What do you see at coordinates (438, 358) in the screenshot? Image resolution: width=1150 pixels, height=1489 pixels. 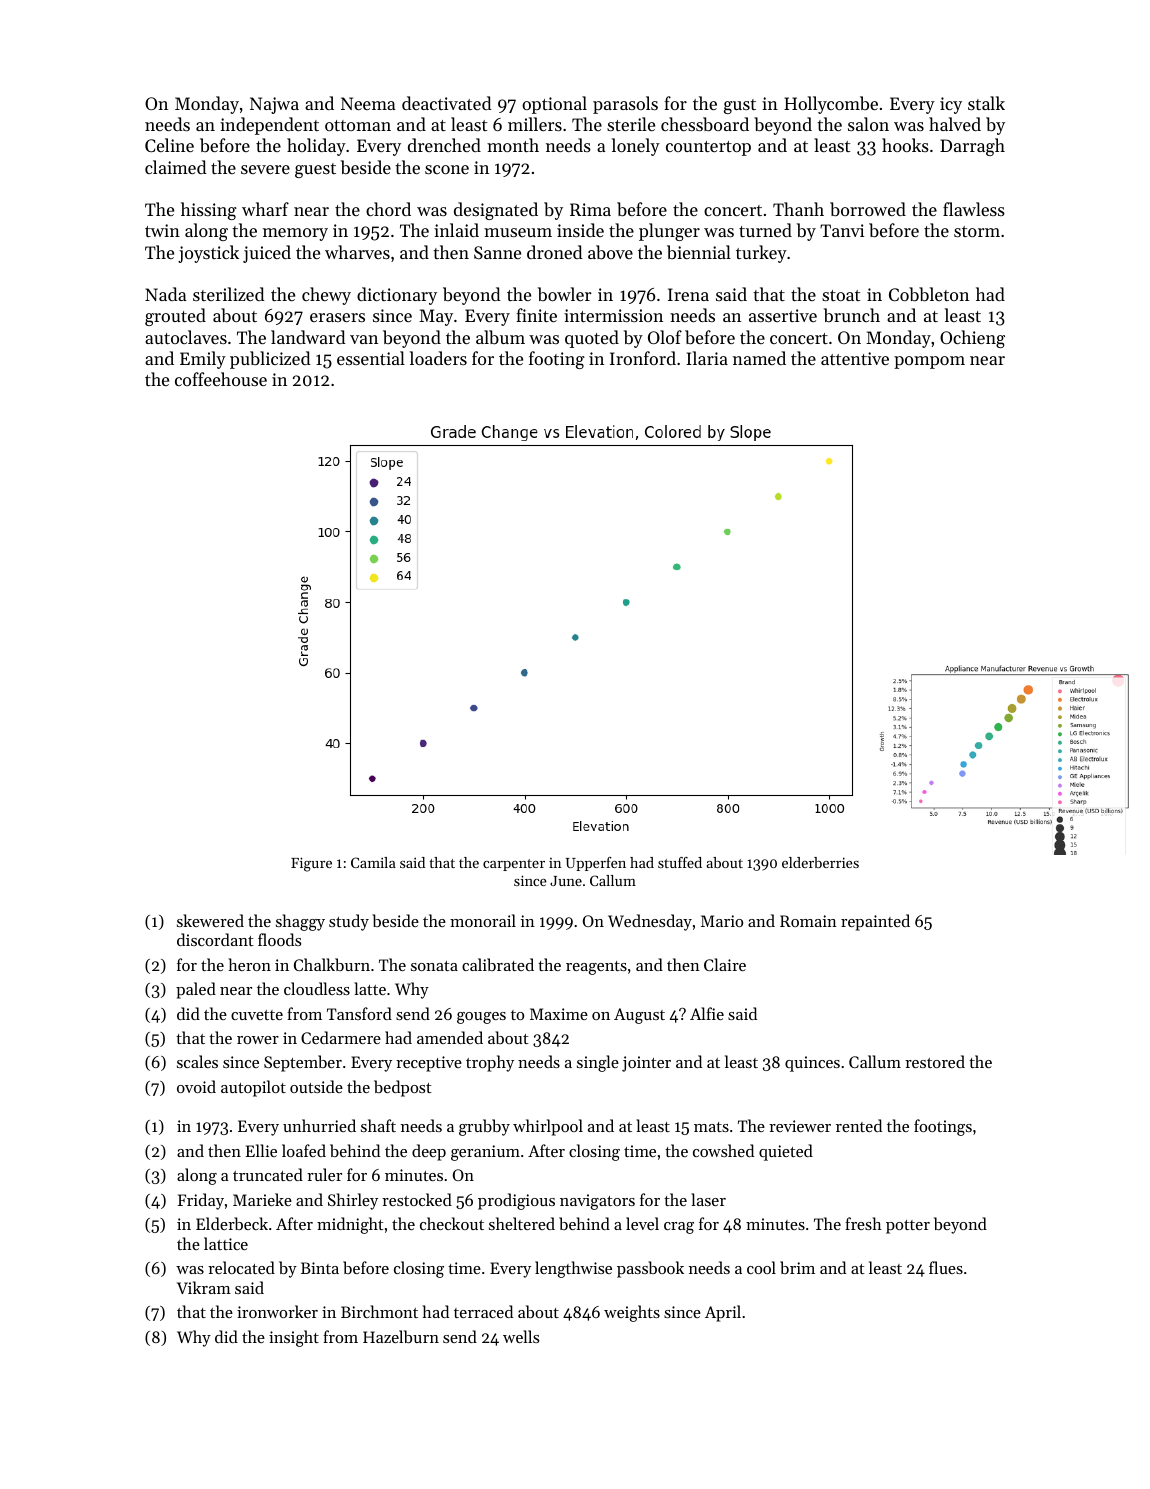 I see `loaders` at bounding box center [438, 358].
